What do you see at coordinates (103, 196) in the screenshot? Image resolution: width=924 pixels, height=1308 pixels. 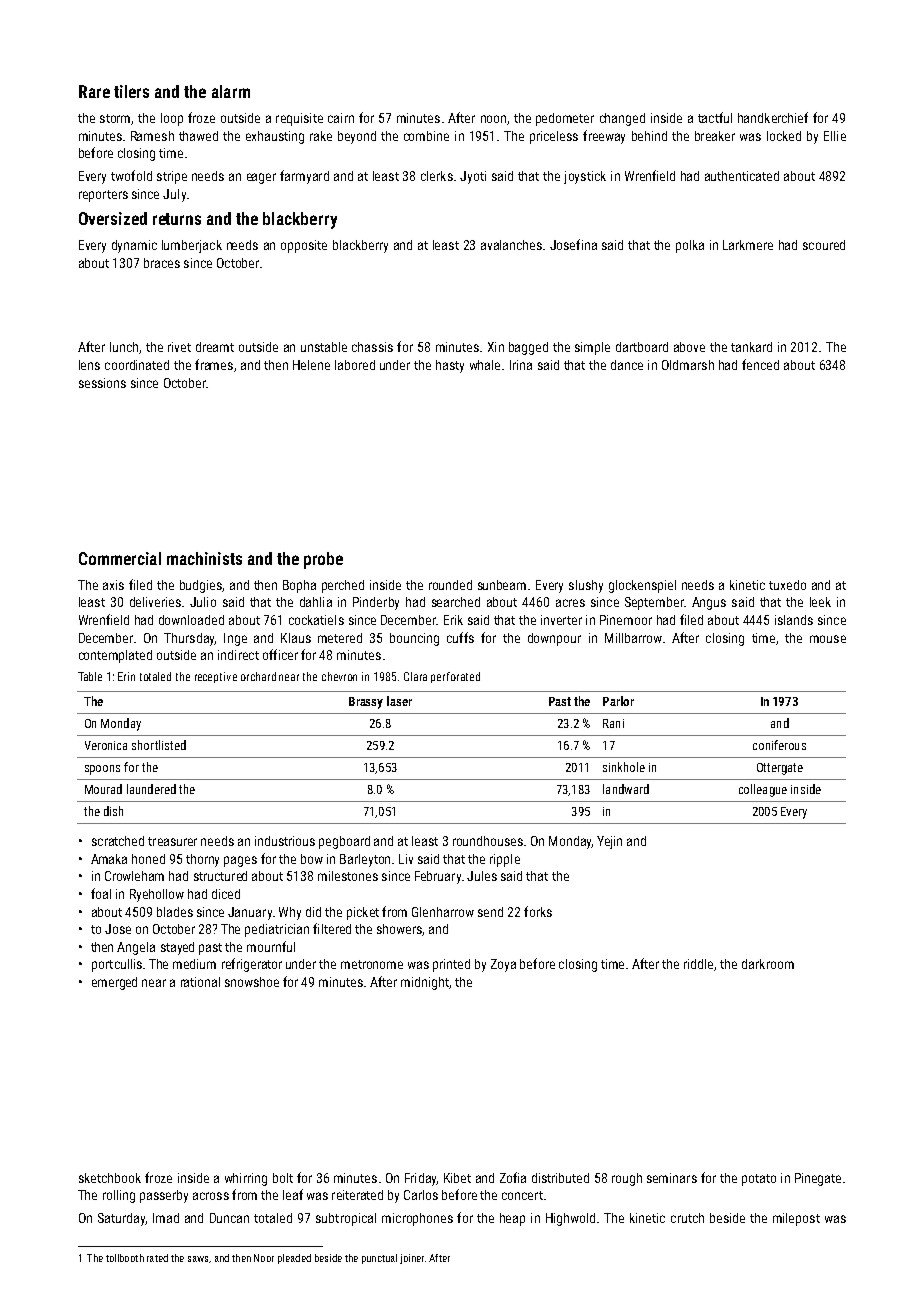 I see `reporters` at bounding box center [103, 196].
